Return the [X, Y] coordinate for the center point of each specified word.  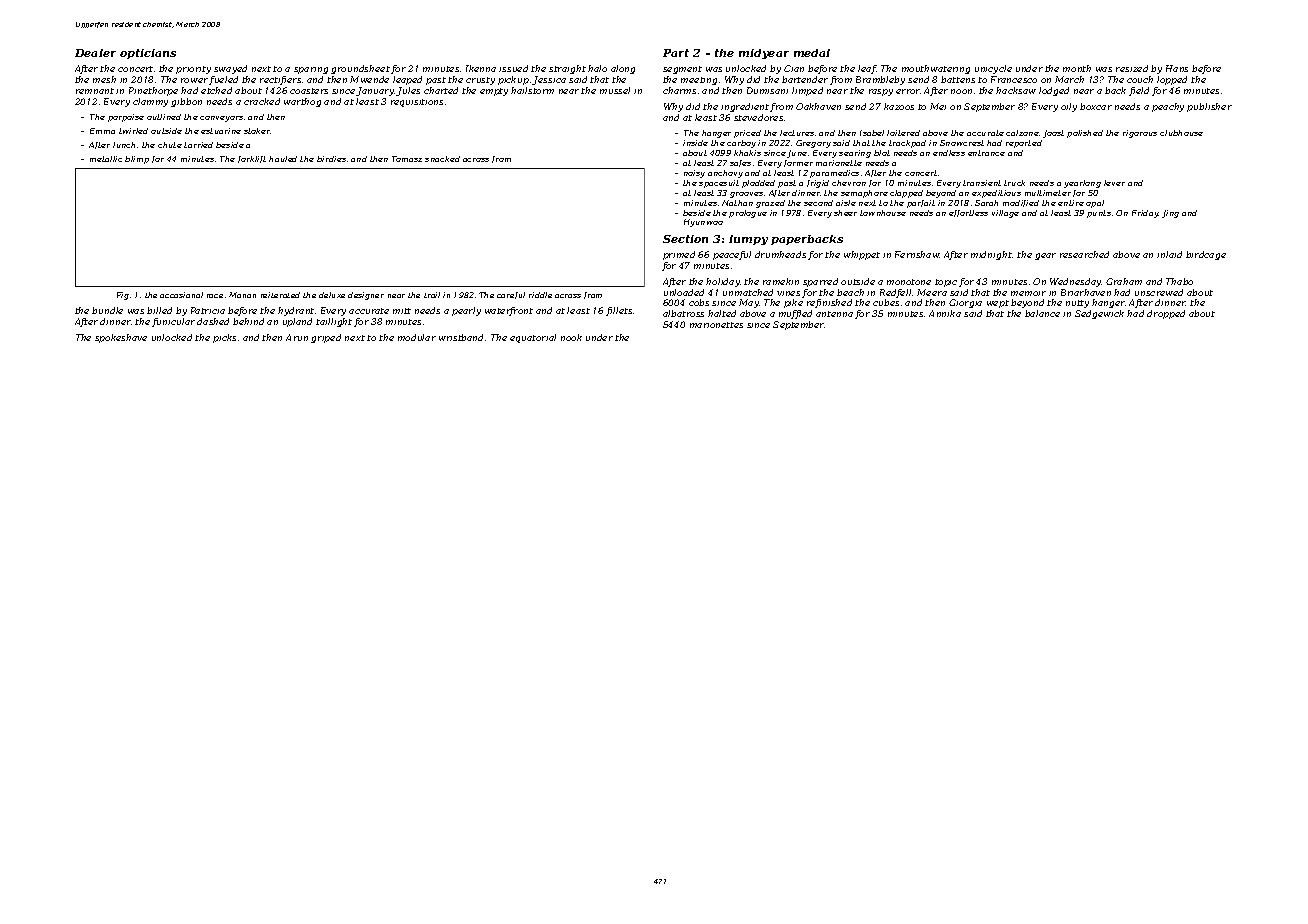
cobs [699, 302]
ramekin [781, 281]
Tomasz [407, 159]
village [1005, 214]
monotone [909, 282]
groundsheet [360, 69]
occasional [181, 295]
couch [1140, 79]
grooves [746, 195]
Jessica [549, 80]
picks [224, 338]
